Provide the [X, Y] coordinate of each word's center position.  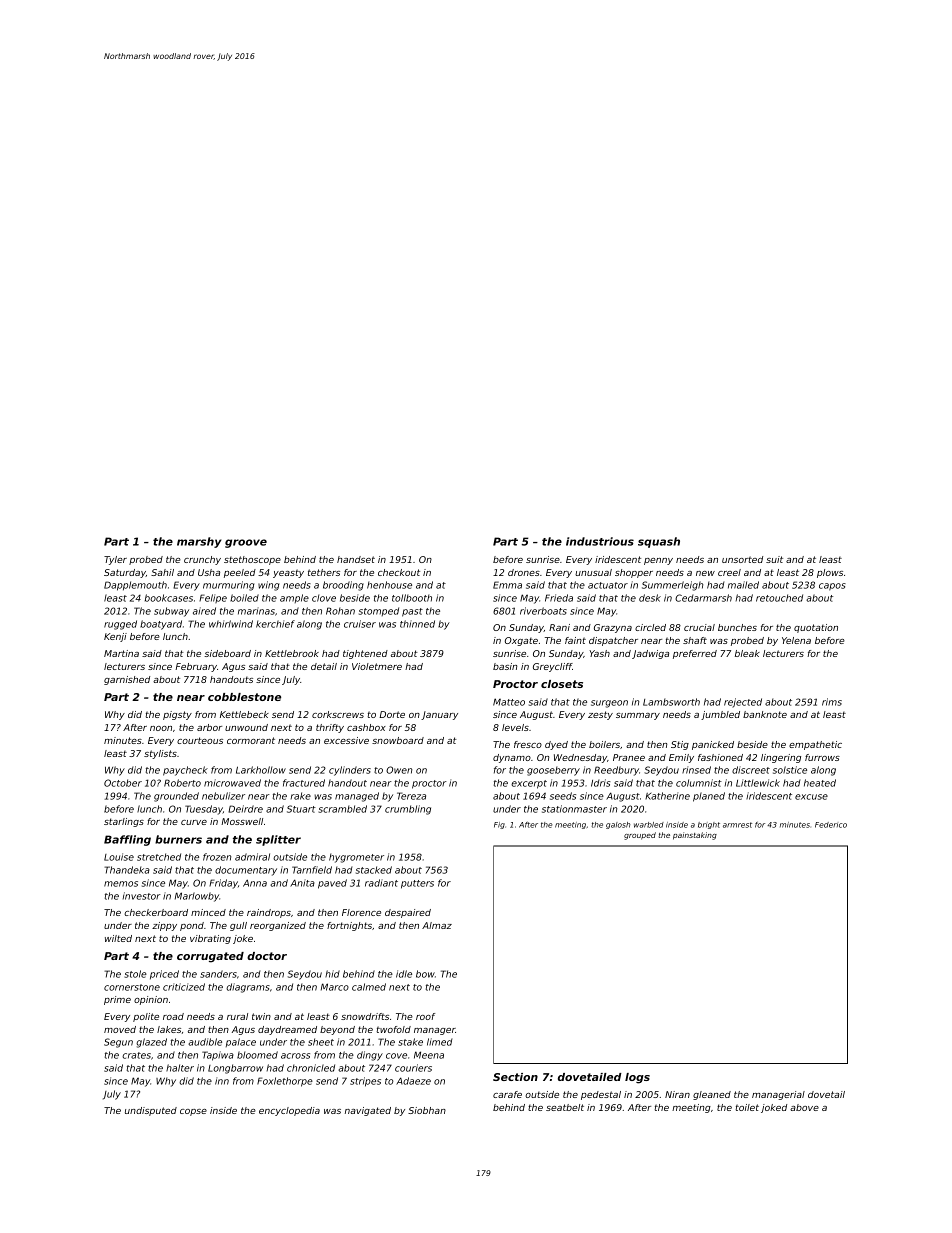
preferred [695, 654]
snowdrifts [365, 1016]
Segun [118, 1043]
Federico [831, 825]
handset [356, 559]
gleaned [712, 1095]
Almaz [437, 925]
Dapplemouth [135, 586]
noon [161, 728]
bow [425, 974]
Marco [335, 987]
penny [658, 561]
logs [637, 1078]
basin [505, 666]
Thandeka [127, 870]
